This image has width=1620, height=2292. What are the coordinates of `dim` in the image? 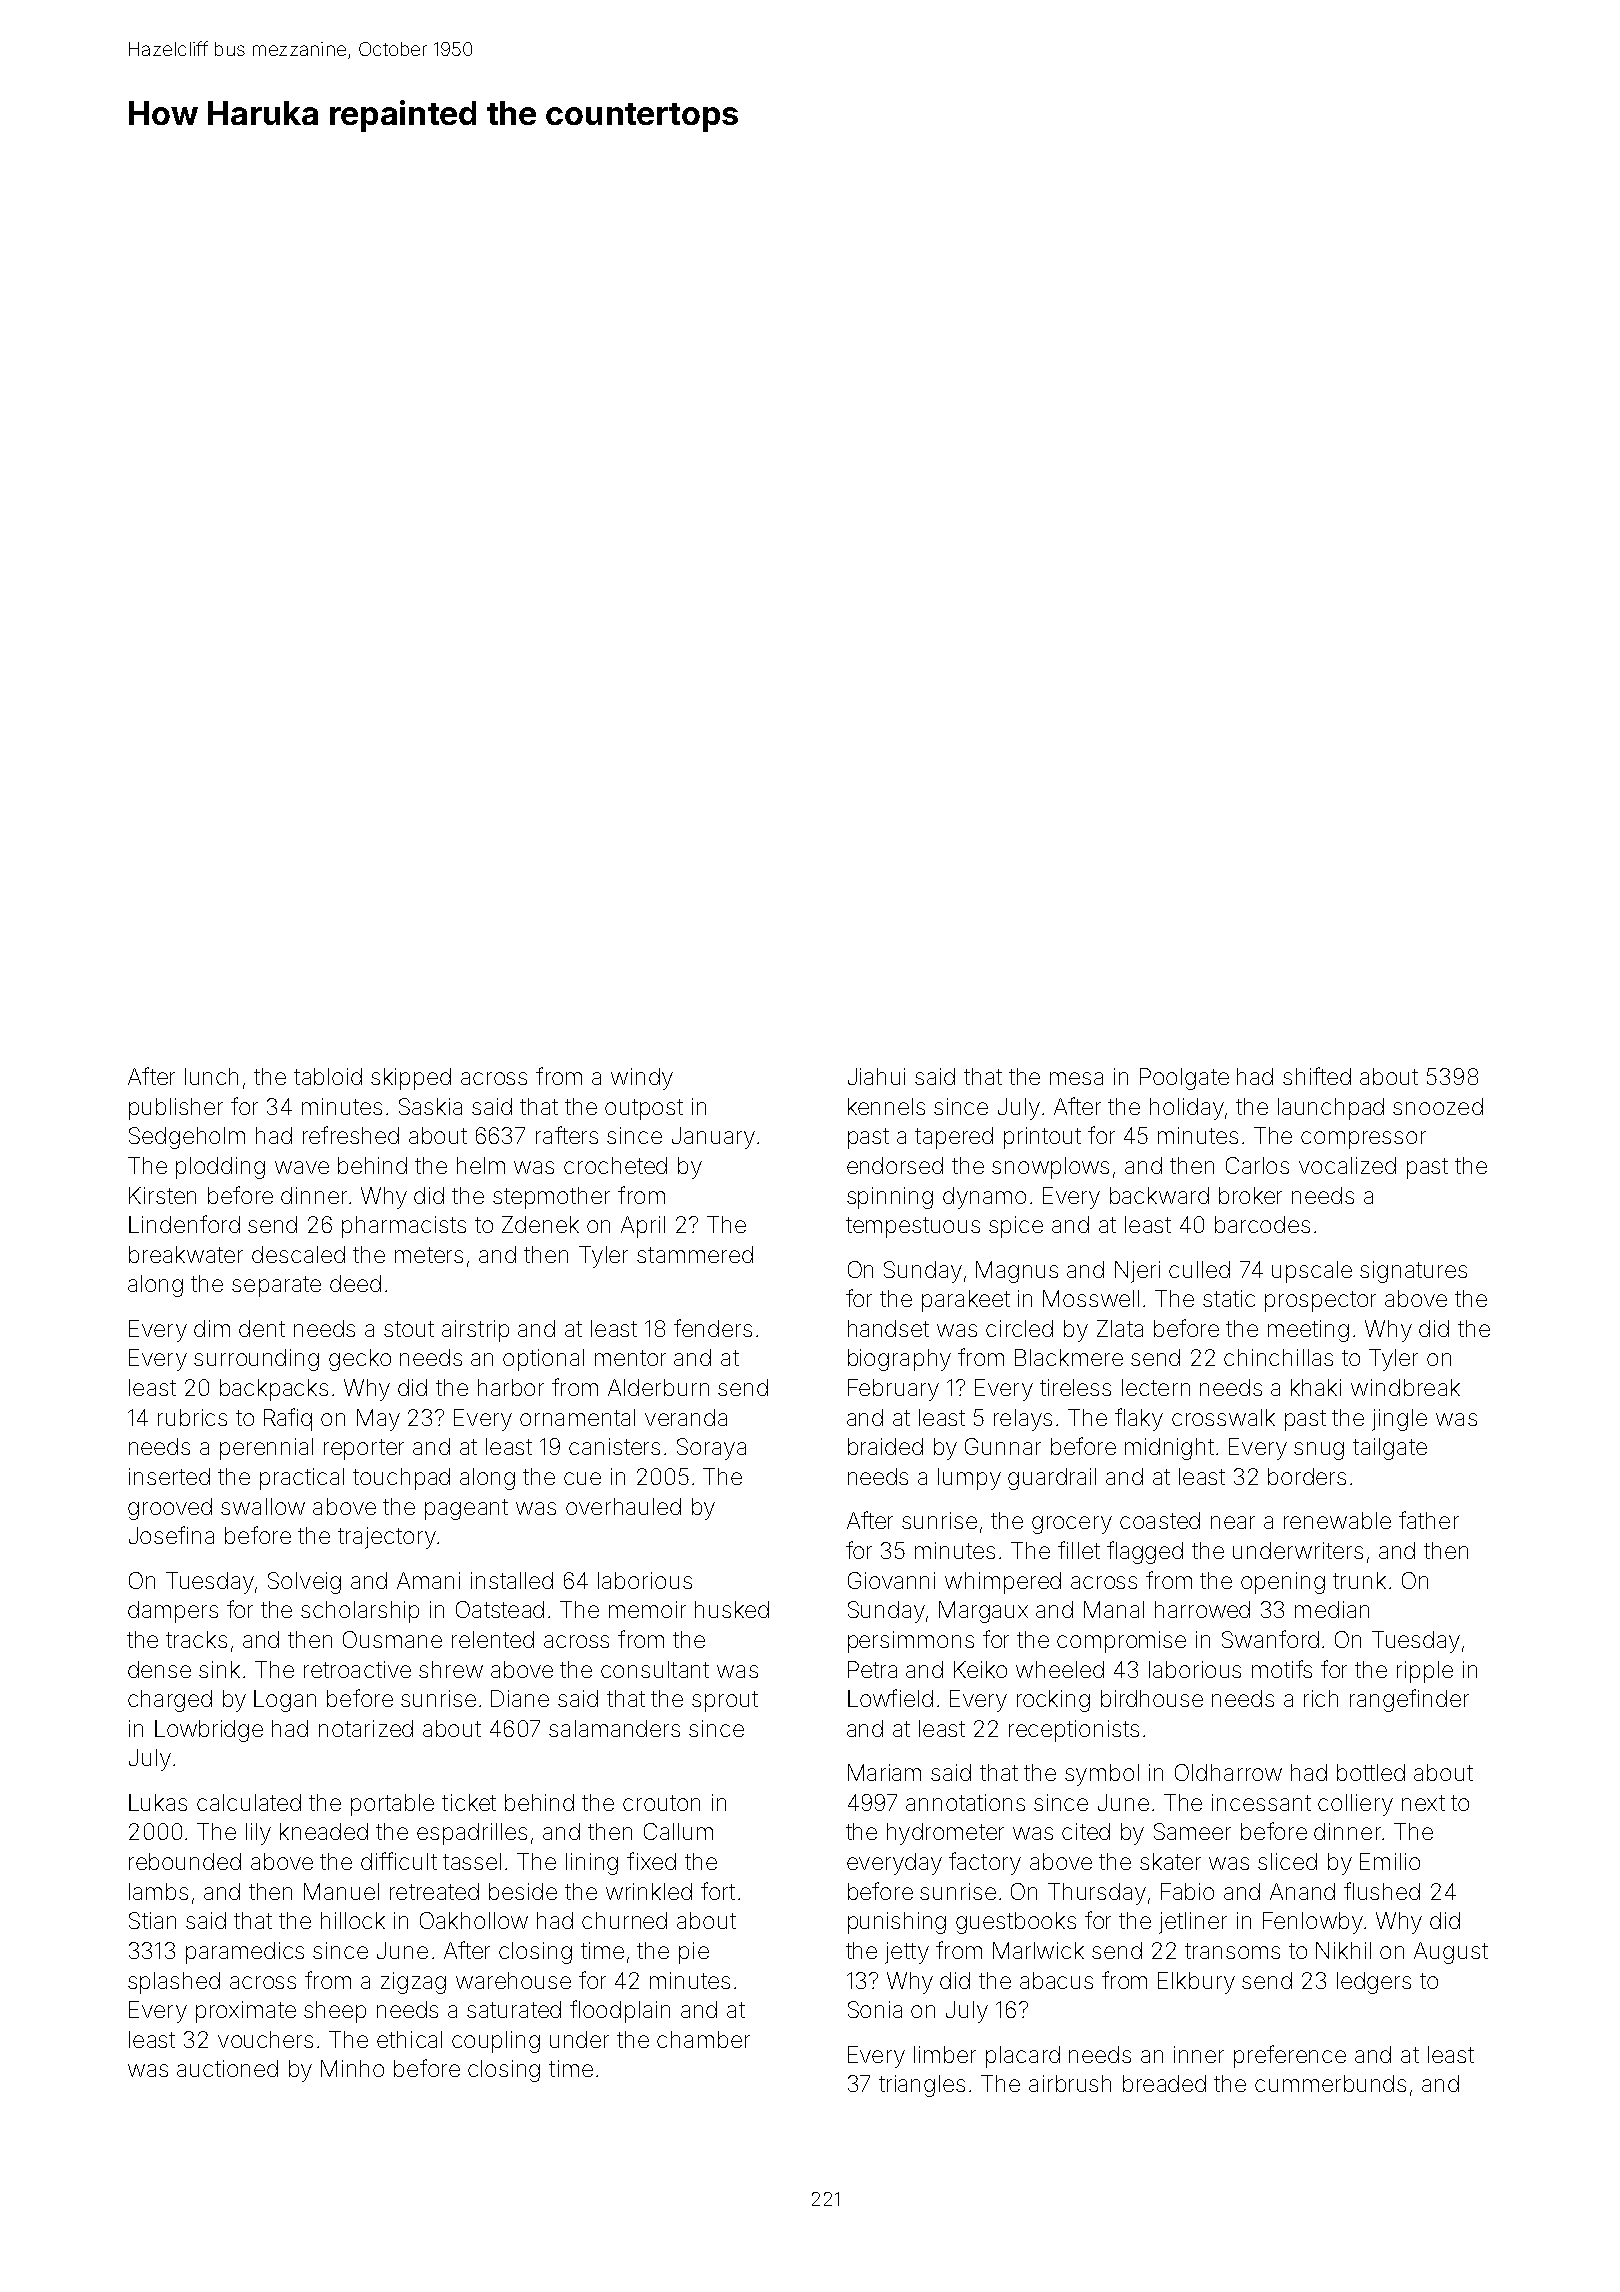 It's located at (212, 1328).
